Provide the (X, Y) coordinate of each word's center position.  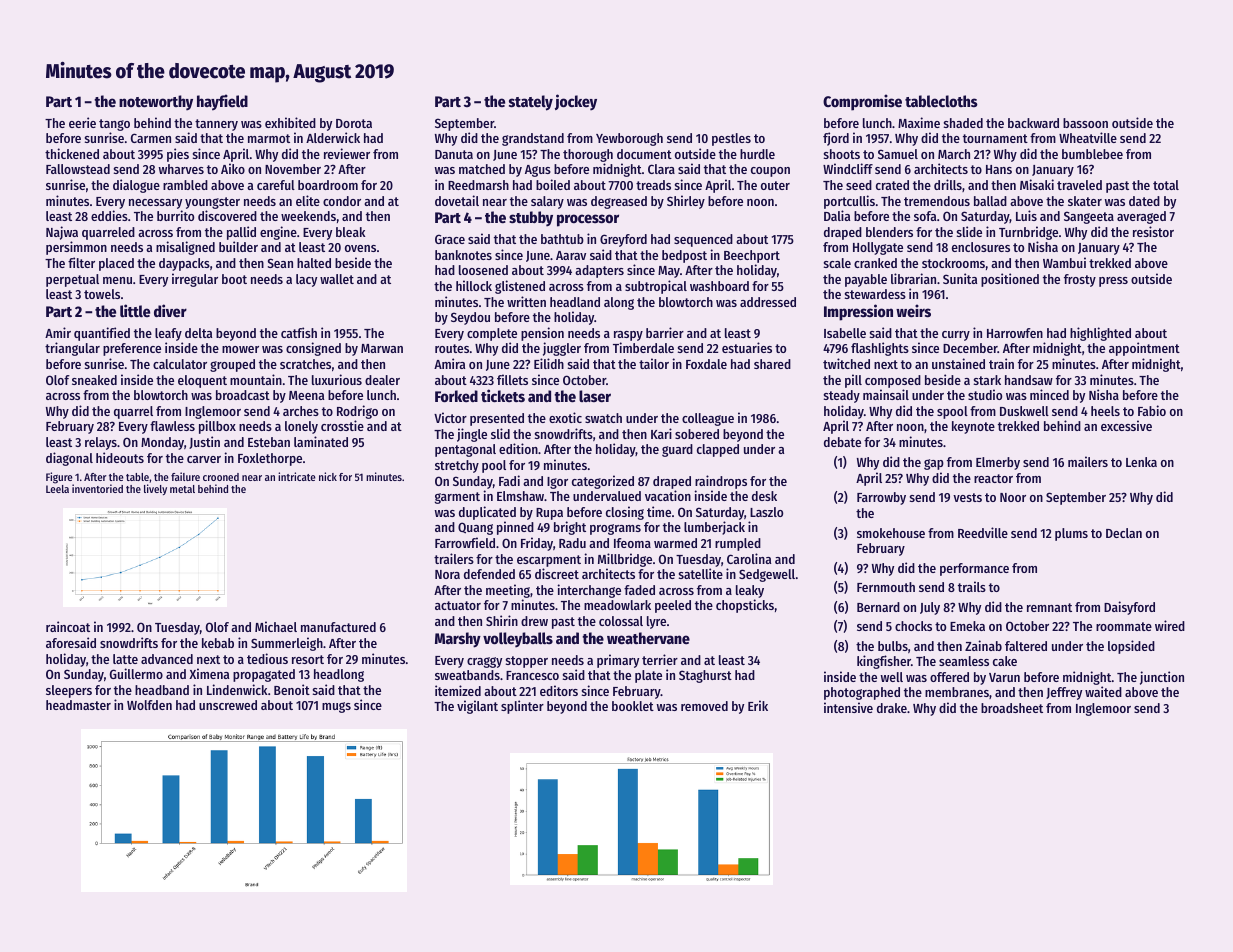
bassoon (1085, 123)
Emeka (967, 626)
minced (1049, 394)
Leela (57, 489)
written (526, 301)
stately (531, 103)
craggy (484, 662)
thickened (72, 153)
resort (308, 659)
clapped (718, 450)
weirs (913, 310)
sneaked (94, 380)
